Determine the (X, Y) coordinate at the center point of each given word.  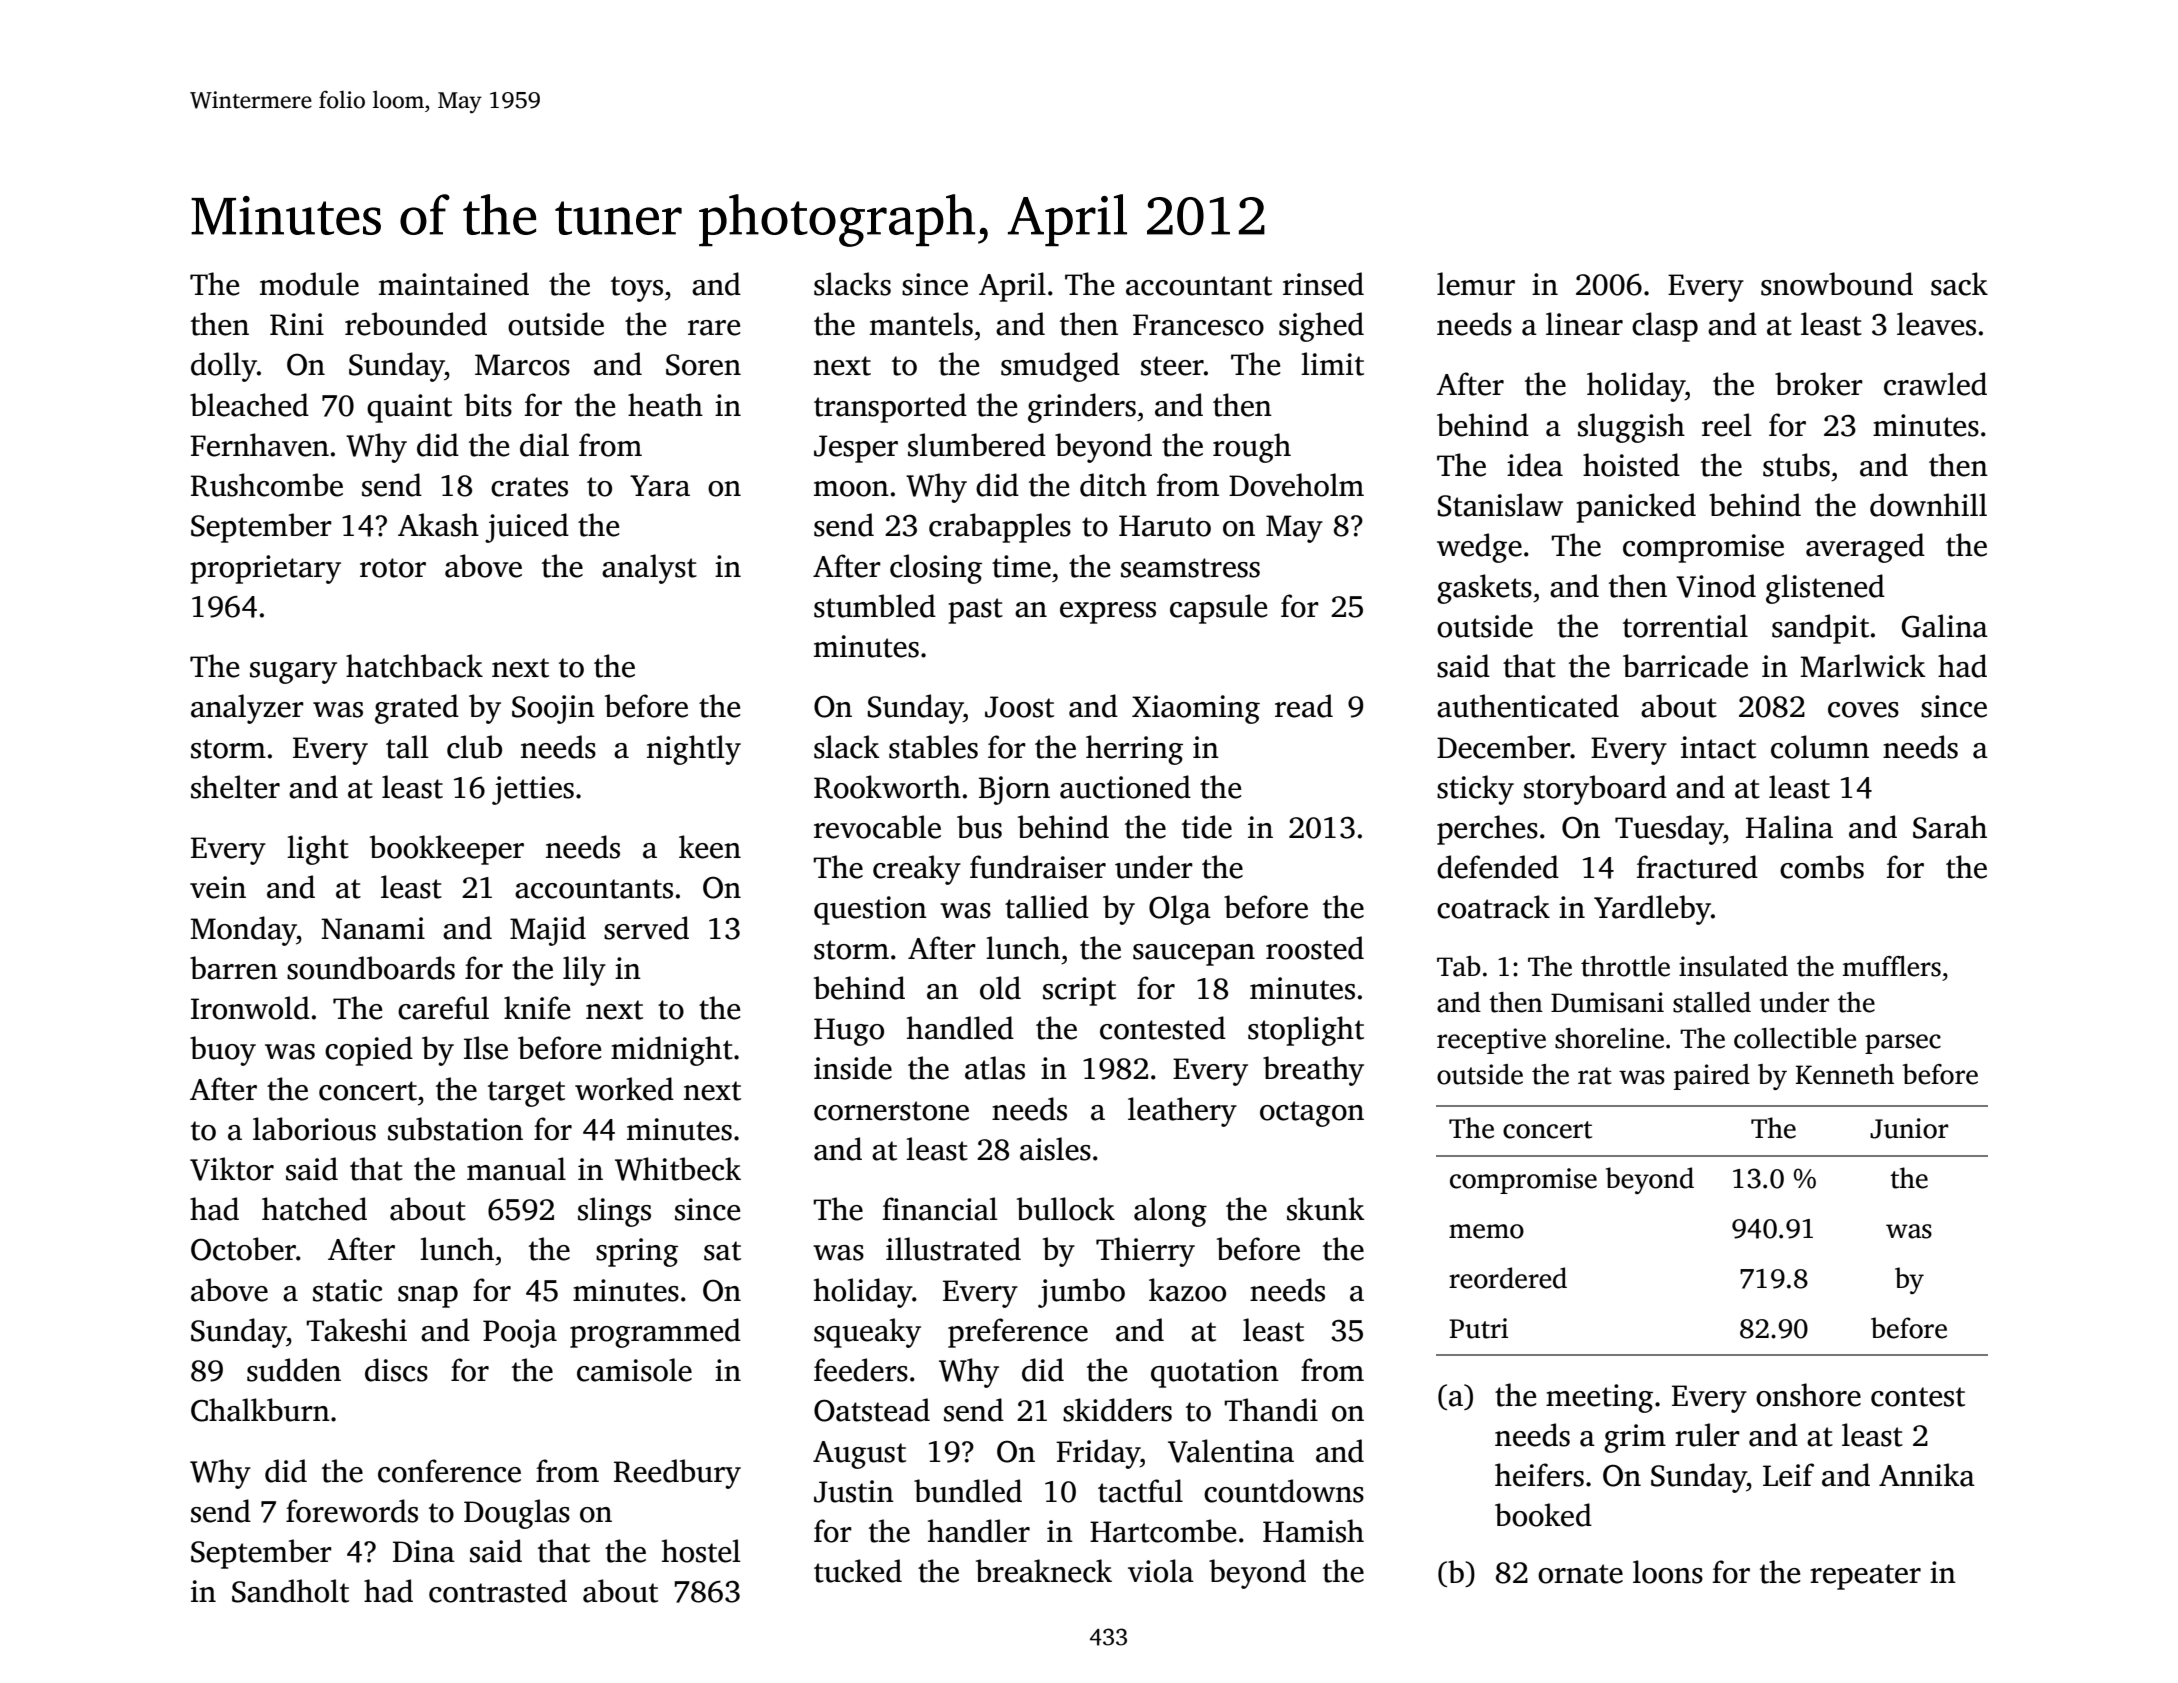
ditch (1113, 485)
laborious (314, 1129)
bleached (249, 405)
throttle (1625, 966)
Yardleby (1652, 910)
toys (637, 289)
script (1079, 991)
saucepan (1194, 955)
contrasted (498, 1591)
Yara (660, 486)
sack (1959, 284)
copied (369, 1051)
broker (1819, 384)
